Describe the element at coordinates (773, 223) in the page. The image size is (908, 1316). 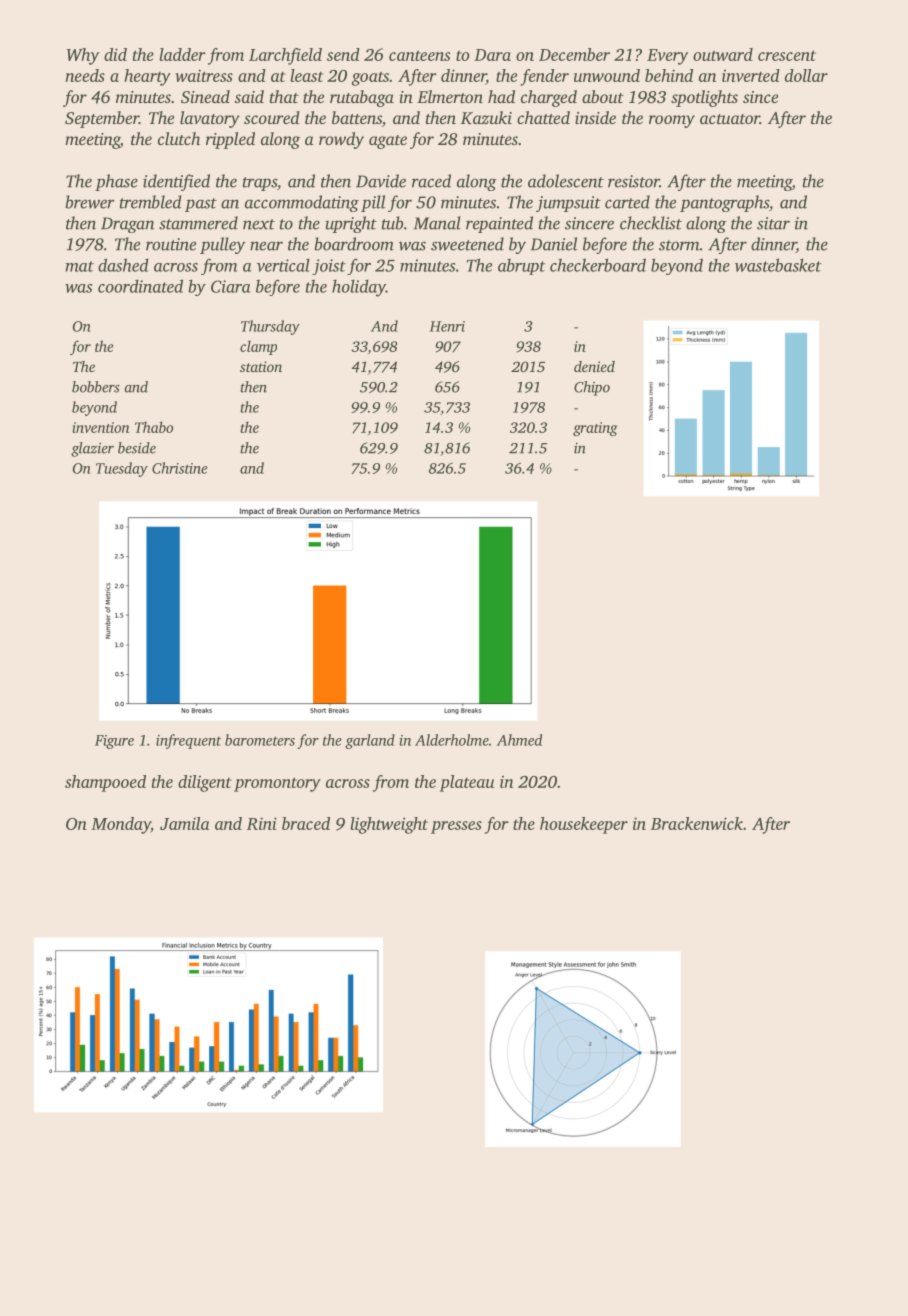
I see `sitar` at that location.
